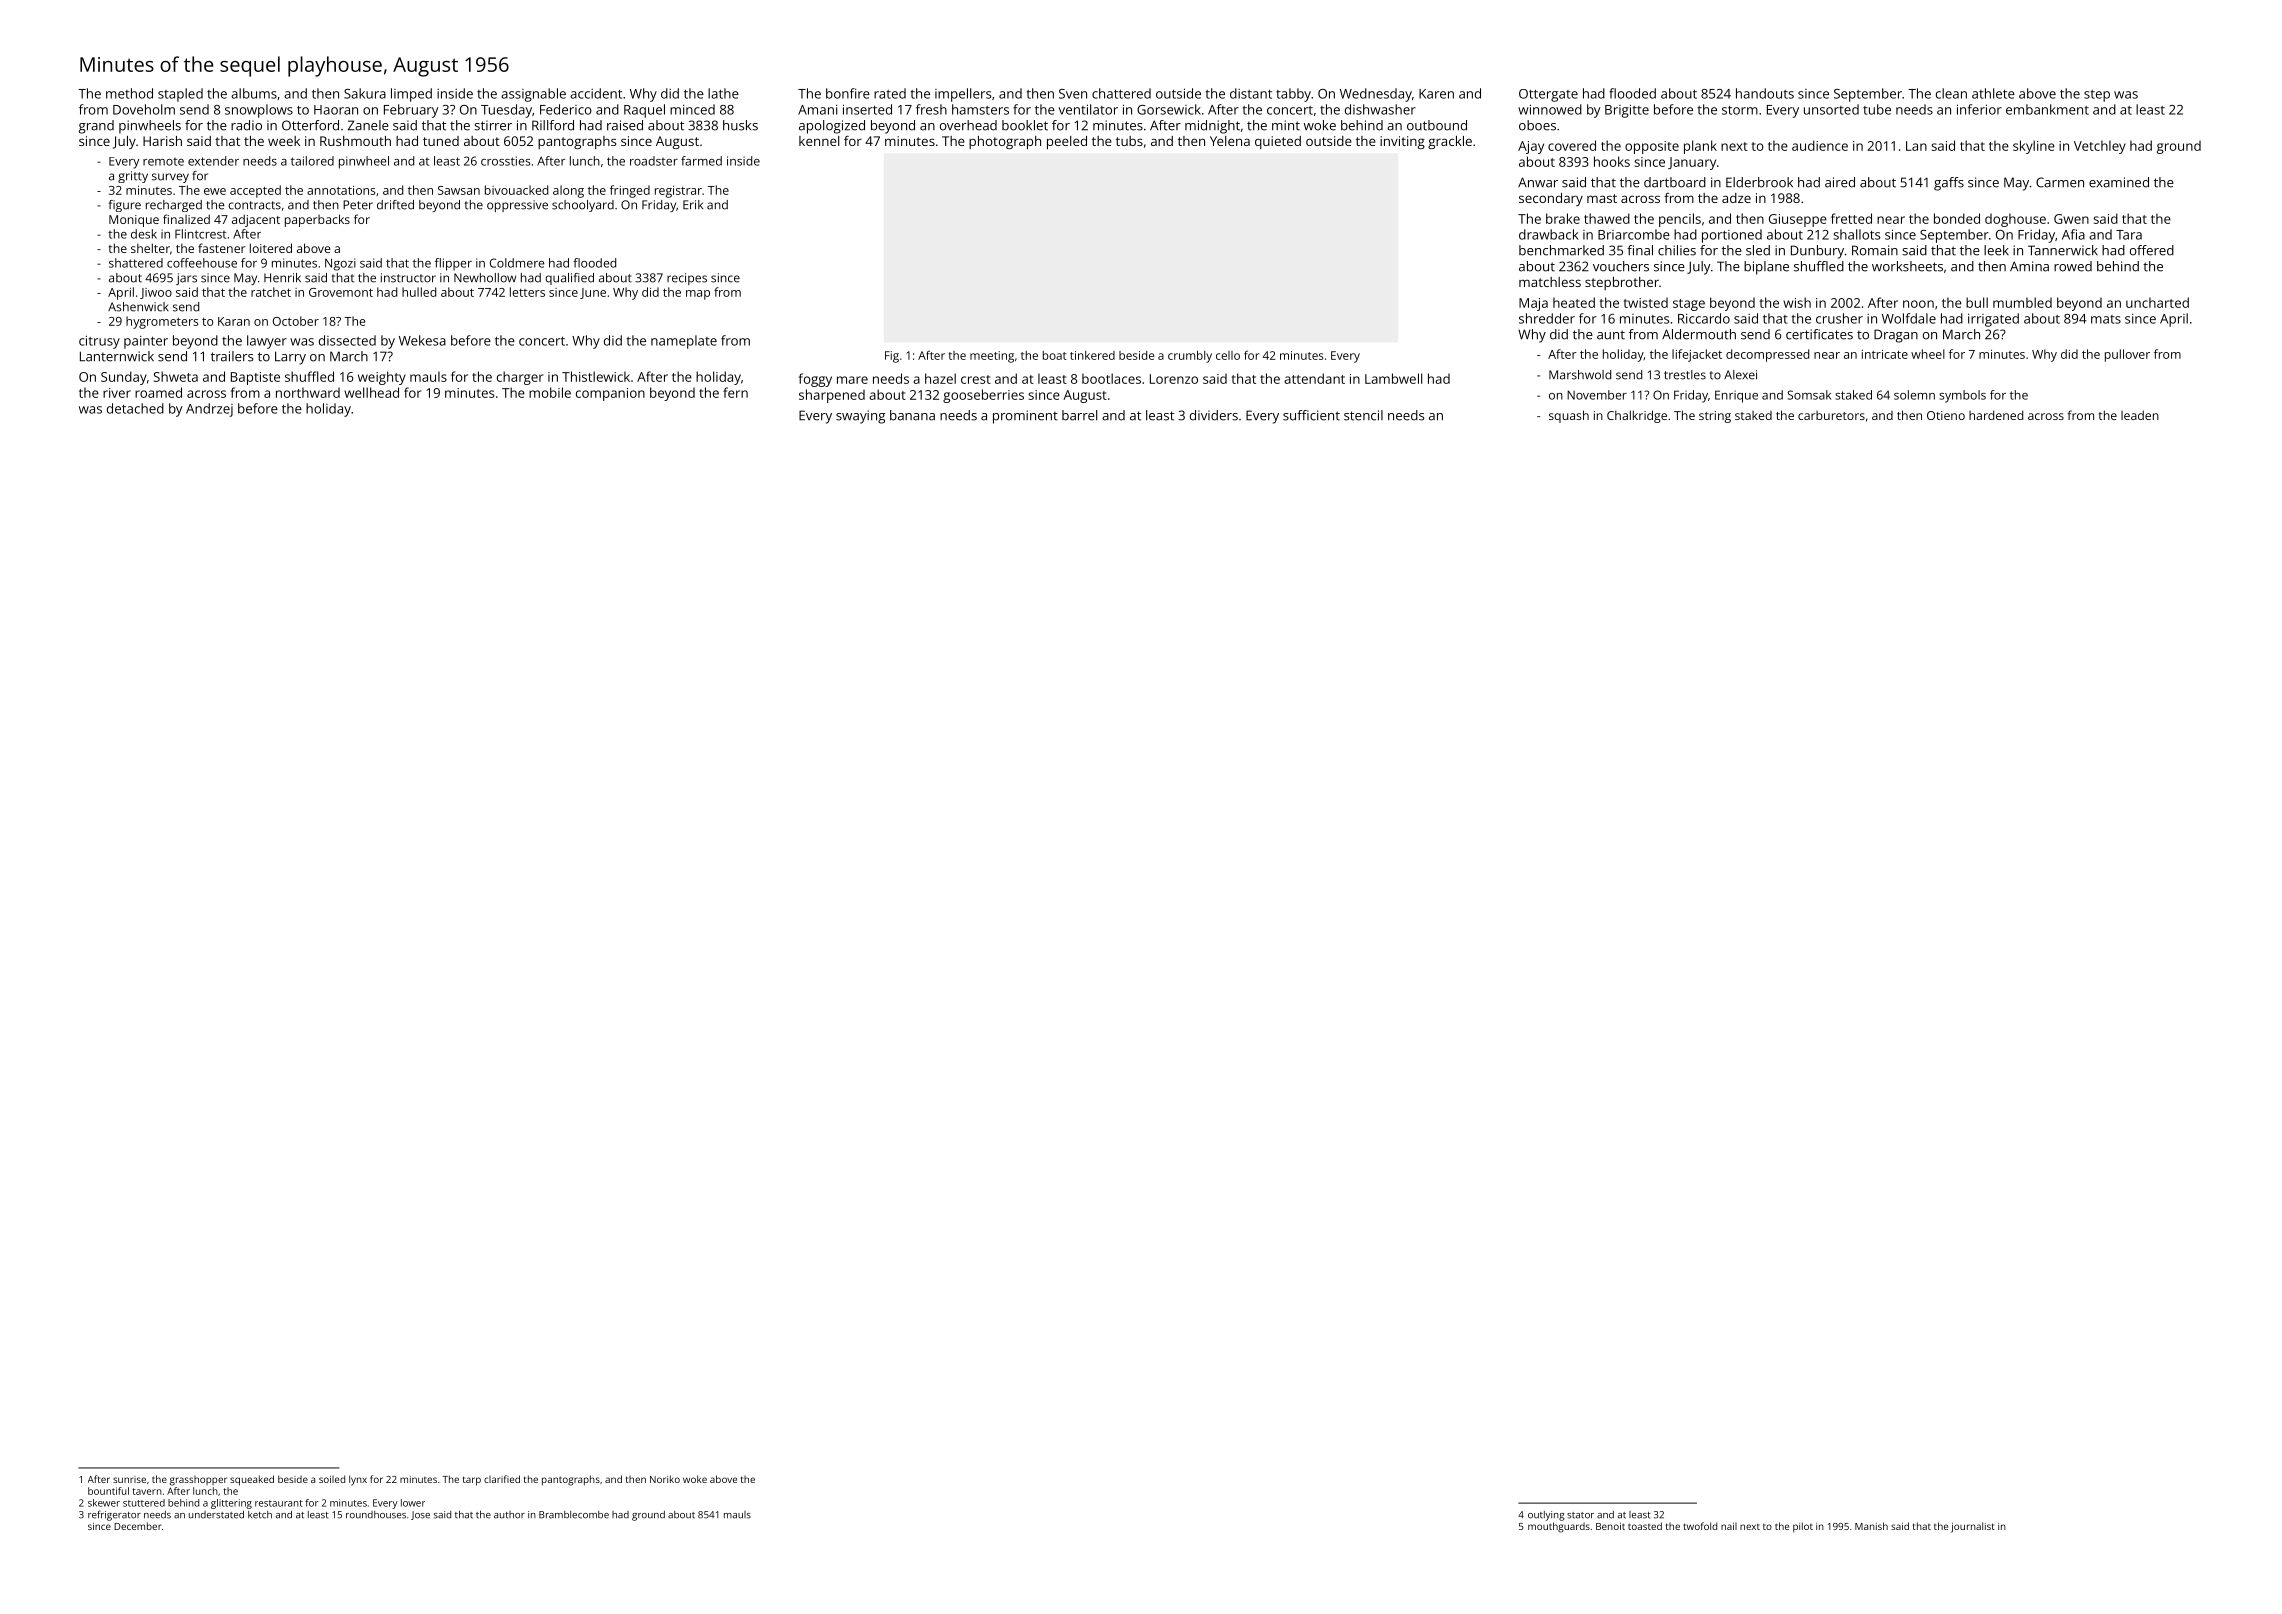 The width and height of the image is (2282, 1614). What do you see at coordinates (1715, 417) in the image?
I see `string` at bounding box center [1715, 417].
